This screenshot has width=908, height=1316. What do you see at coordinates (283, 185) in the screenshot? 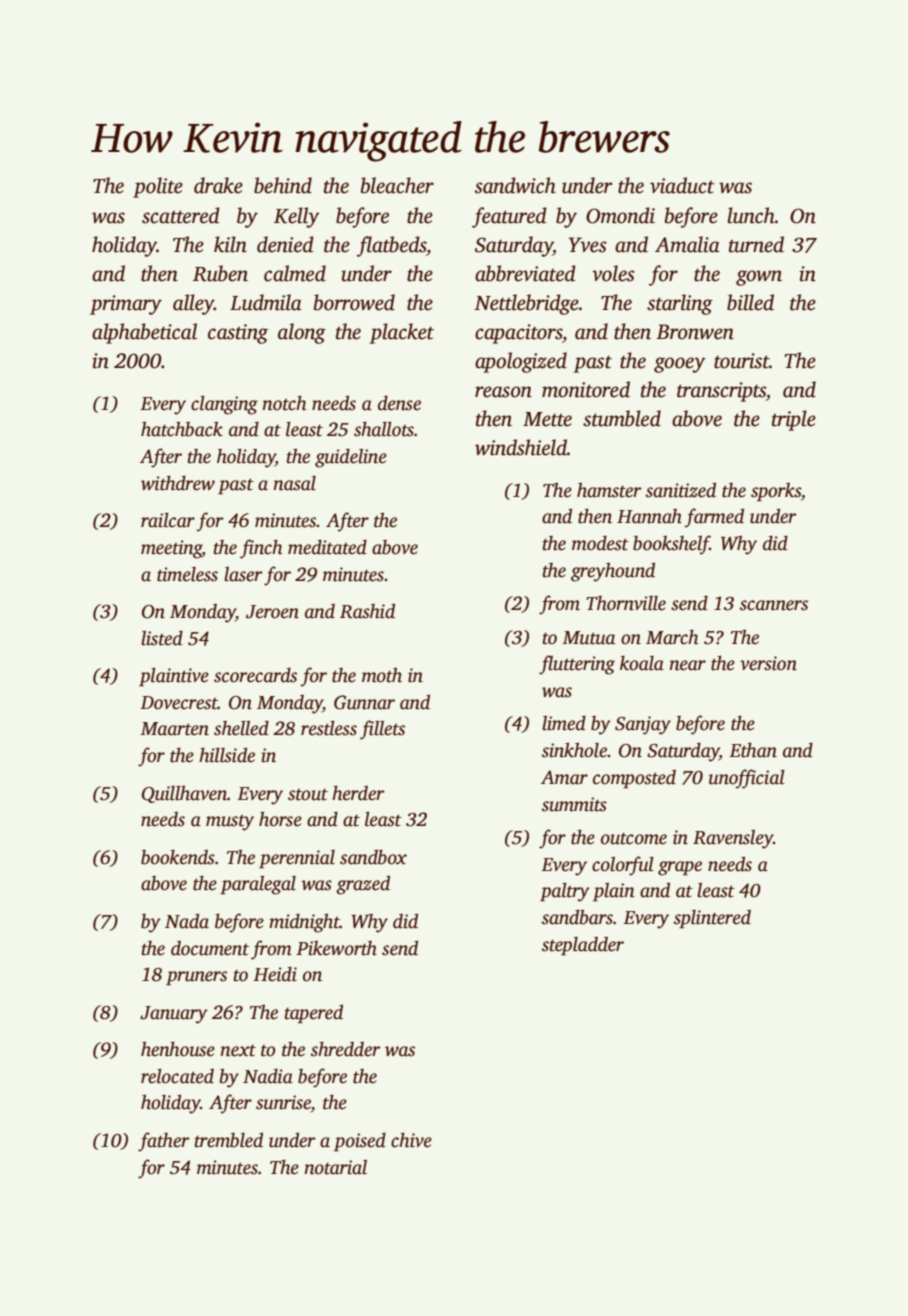
I see `behind` at bounding box center [283, 185].
